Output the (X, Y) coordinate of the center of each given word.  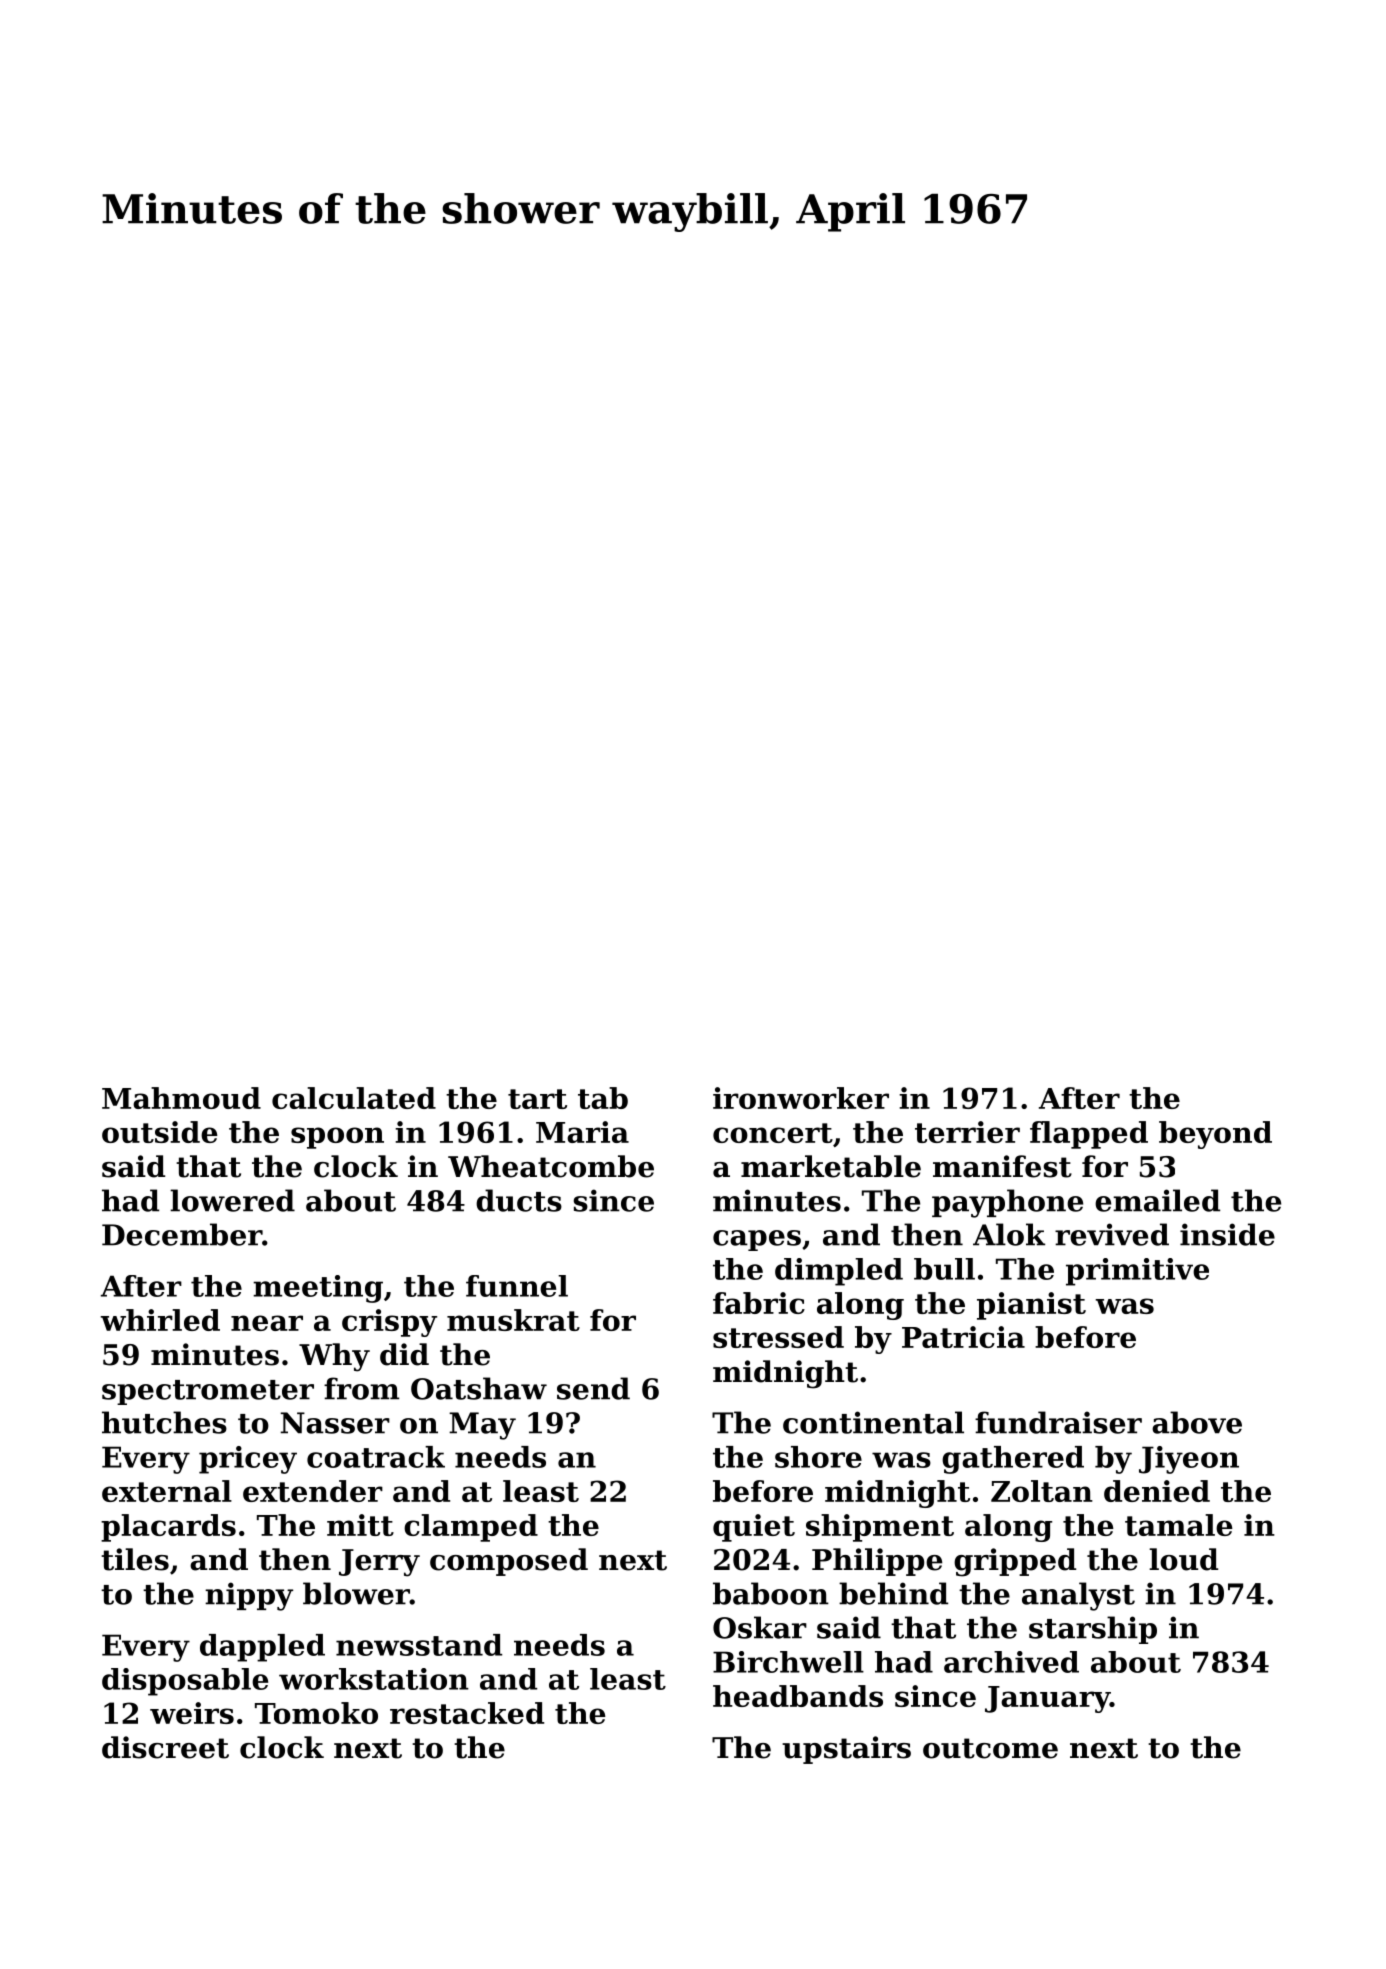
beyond (1215, 1135)
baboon (771, 1593)
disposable (185, 1682)
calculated (354, 1098)
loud (1183, 1559)
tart (537, 1099)
